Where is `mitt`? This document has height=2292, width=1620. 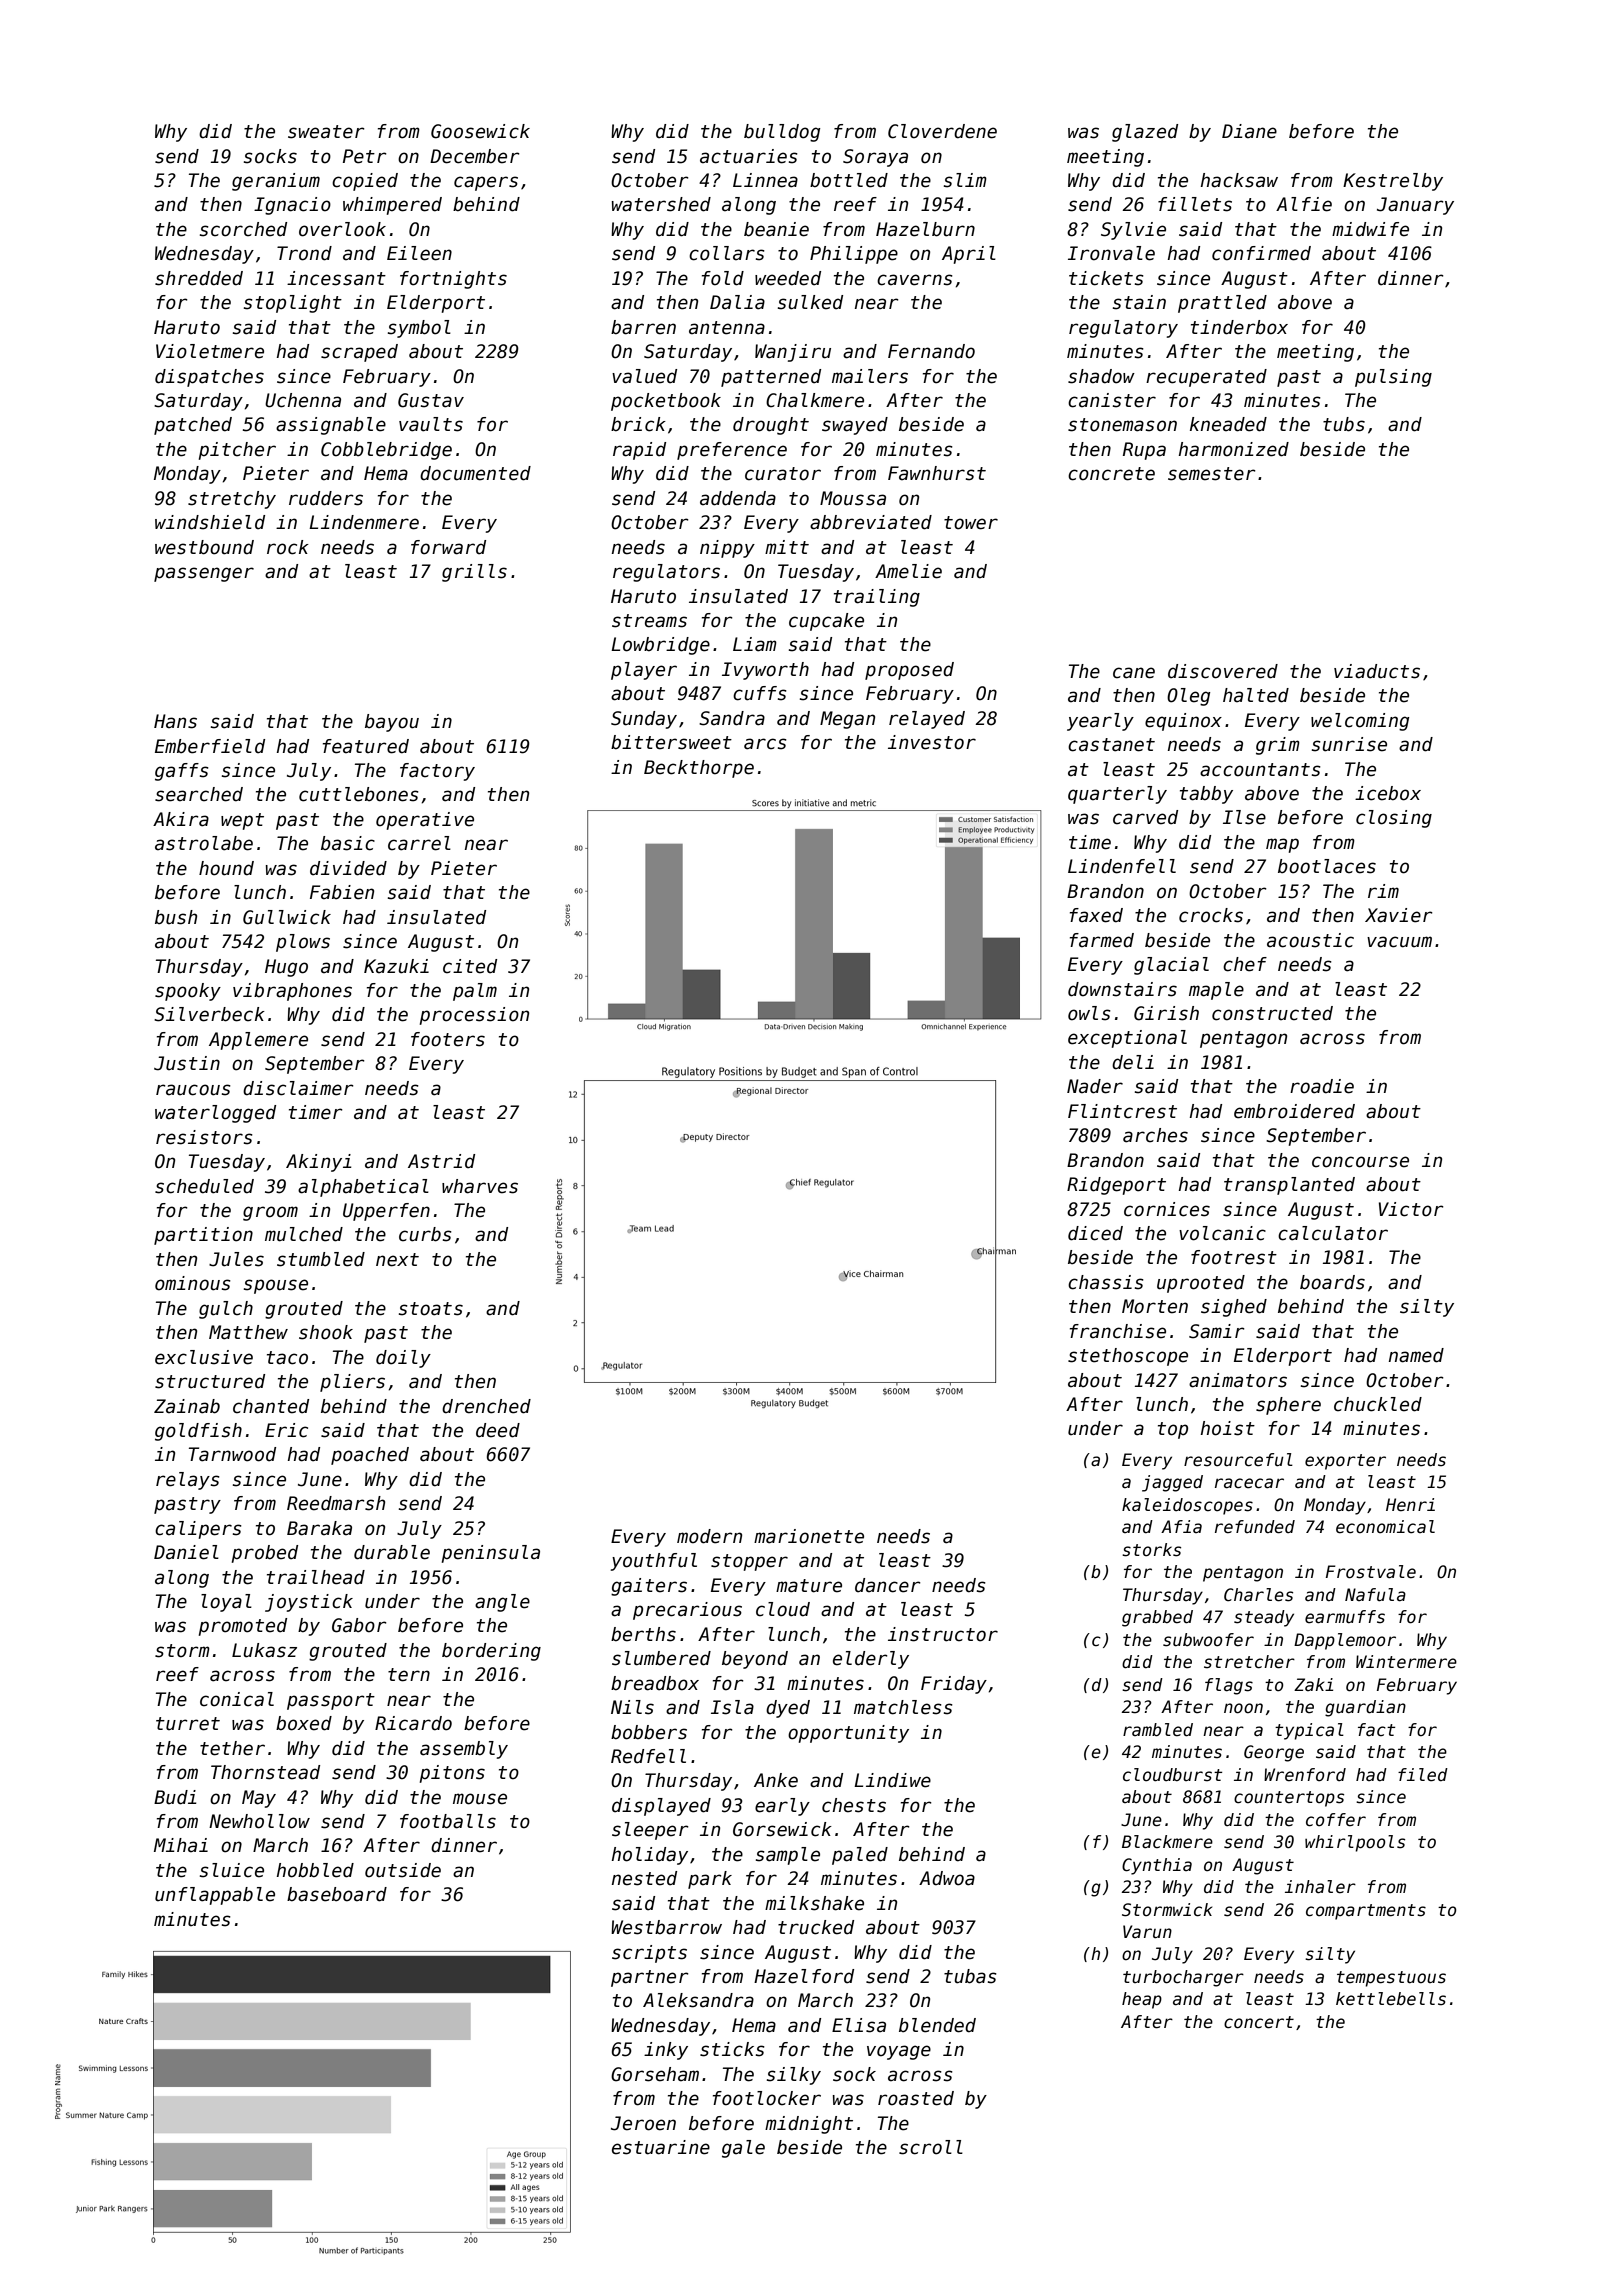 mitt is located at coordinates (787, 547).
